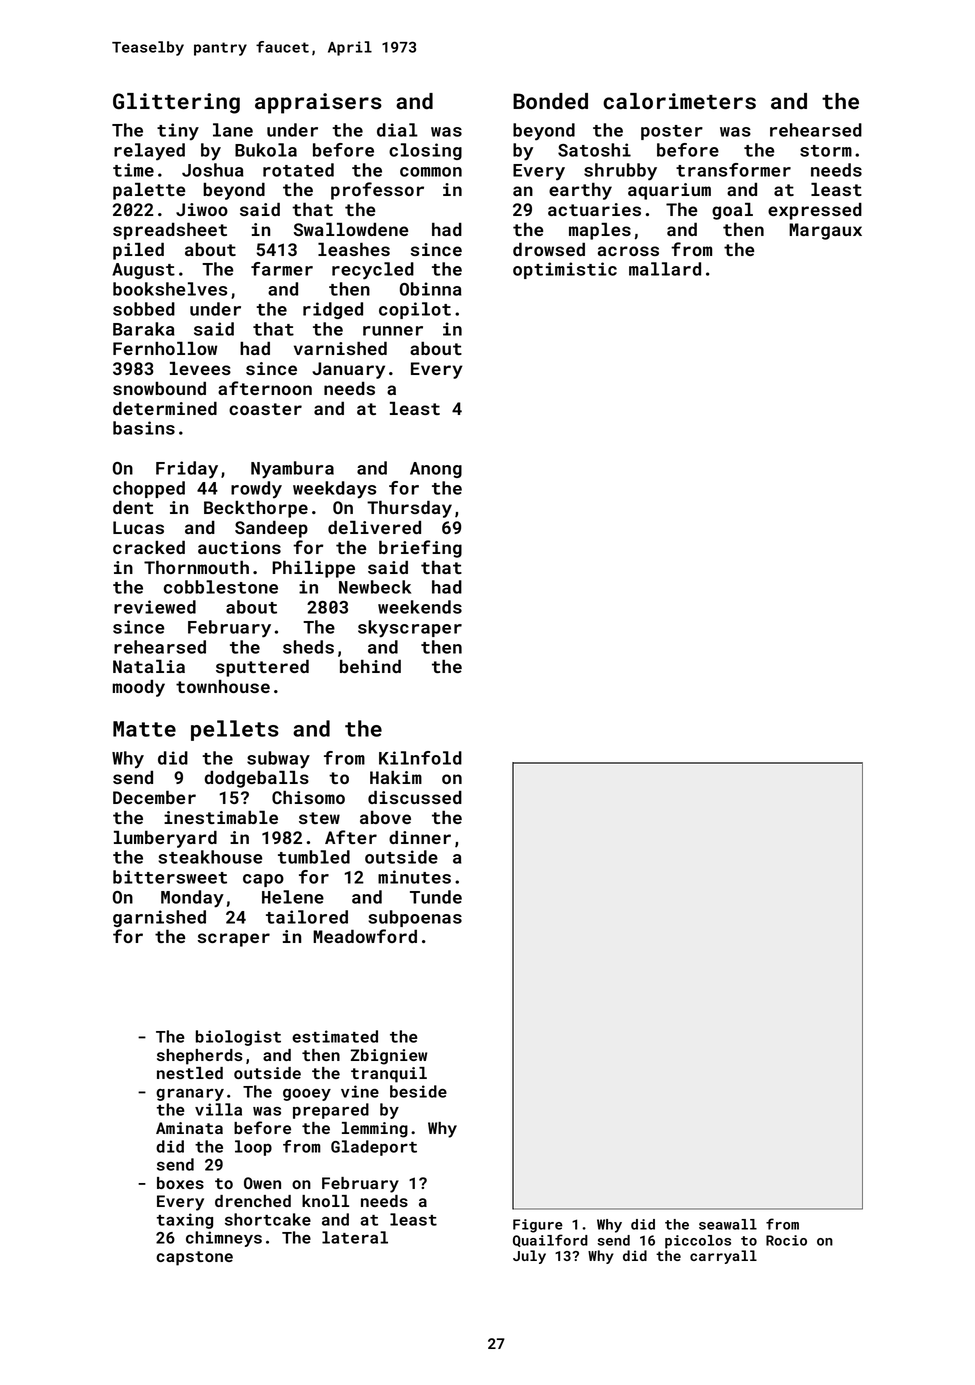 The height and width of the screenshot is (1385, 975). What do you see at coordinates (550, 101) in the screenshot?
I see `Bonded` at bounding box center [550, 101].
